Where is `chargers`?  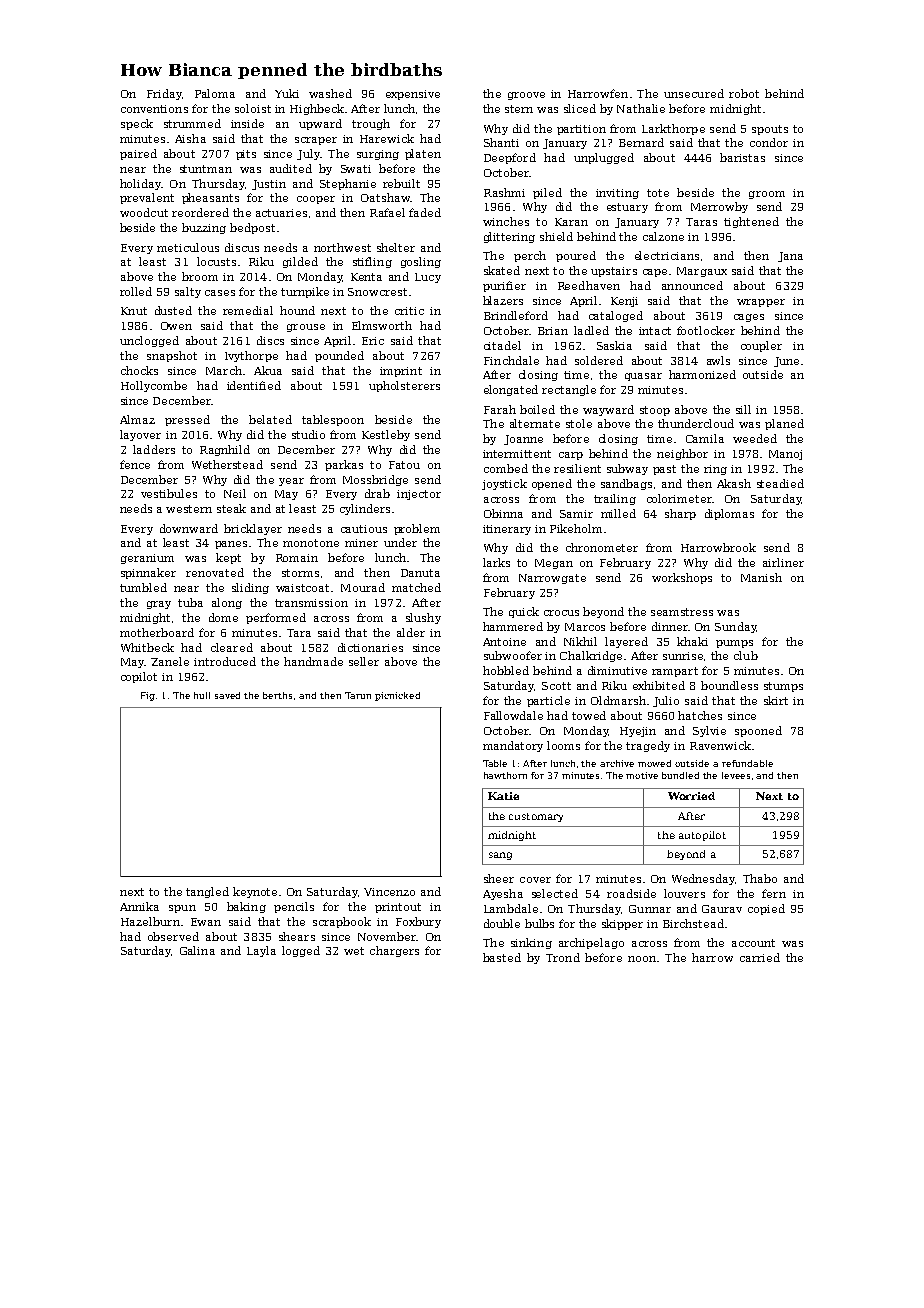 chargers is located at coordinates (394, 951).
